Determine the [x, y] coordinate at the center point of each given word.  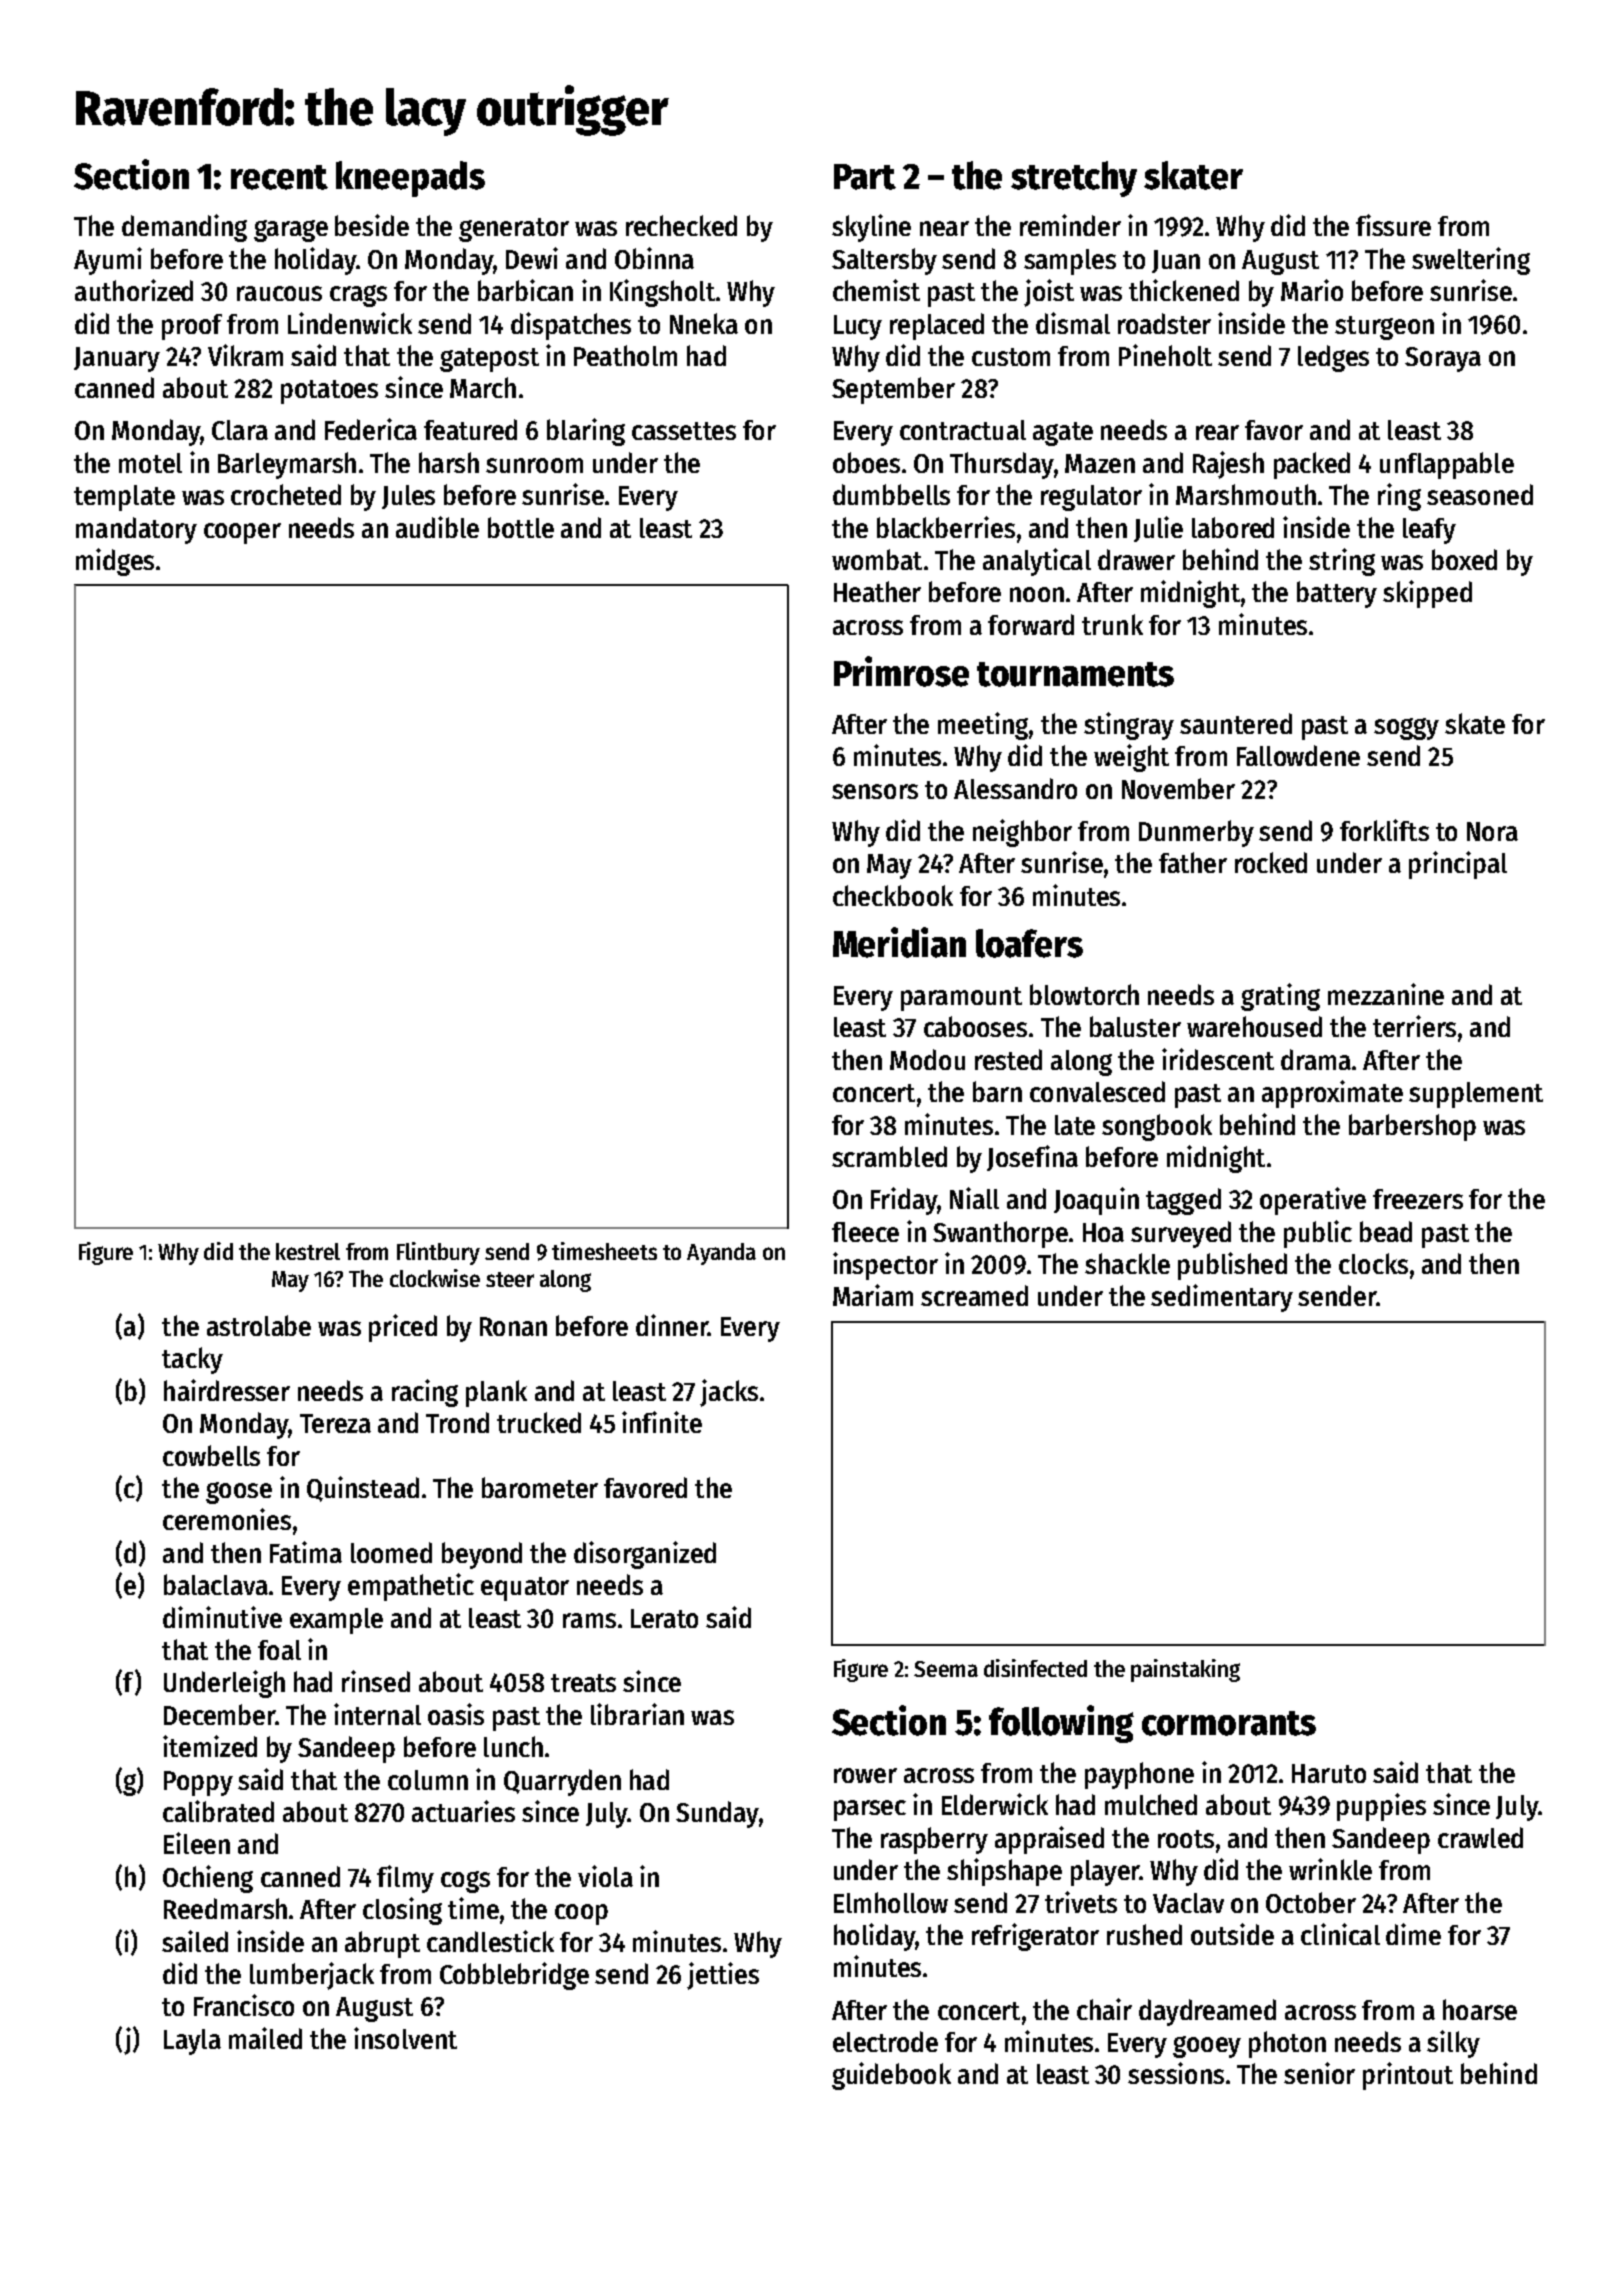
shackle [1127, 1263]
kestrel [308, 1251]
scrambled [889, 1156]
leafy [1429, 531]
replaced [937, 326]
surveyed [1181, 1234]
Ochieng [208, 1879]
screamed [974, 1295]
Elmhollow [891, 1902]
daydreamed [1207, 2012]
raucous [279, 293]
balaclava [216, 1584]
